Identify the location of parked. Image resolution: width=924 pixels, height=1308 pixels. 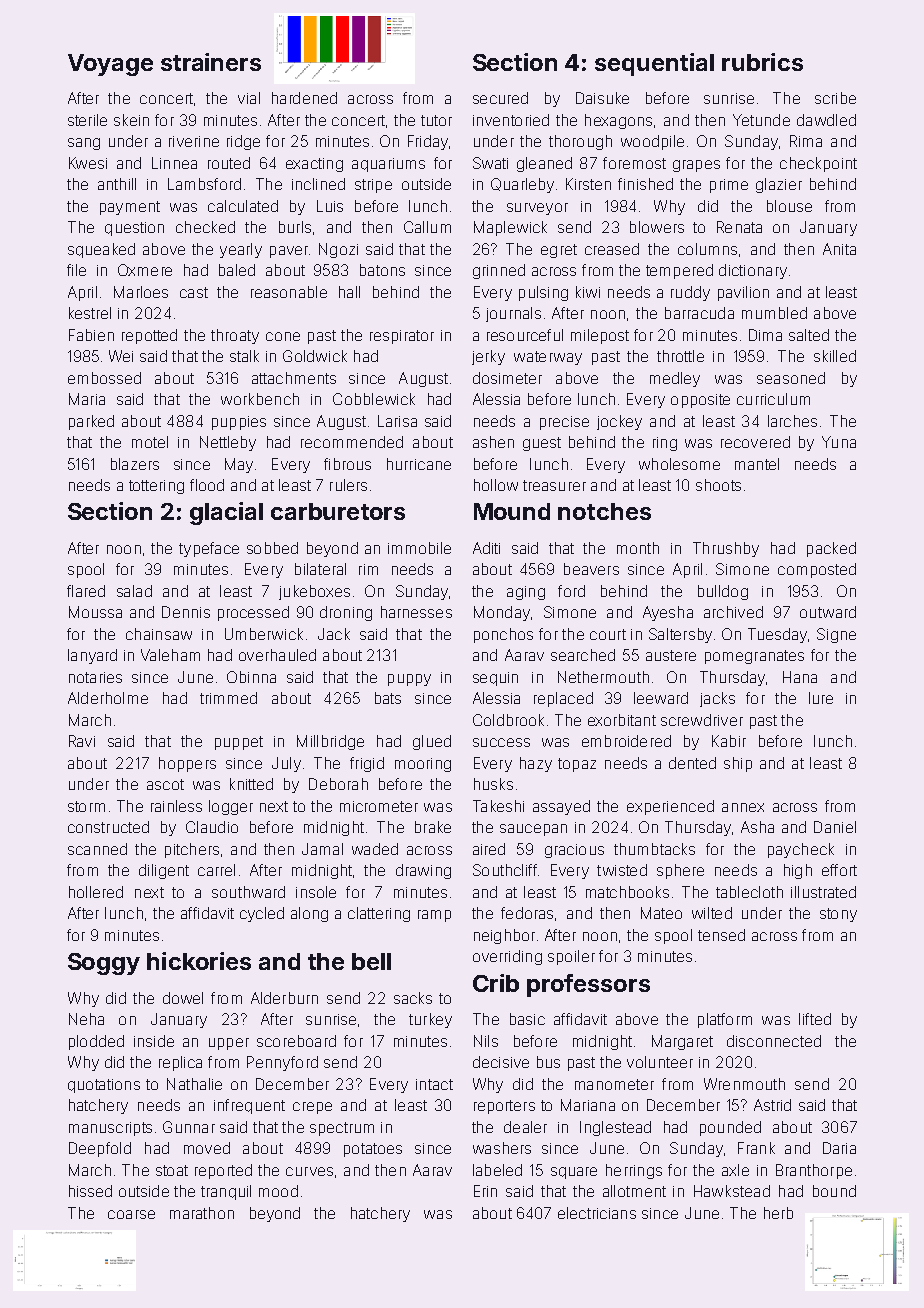
(91, 422).
